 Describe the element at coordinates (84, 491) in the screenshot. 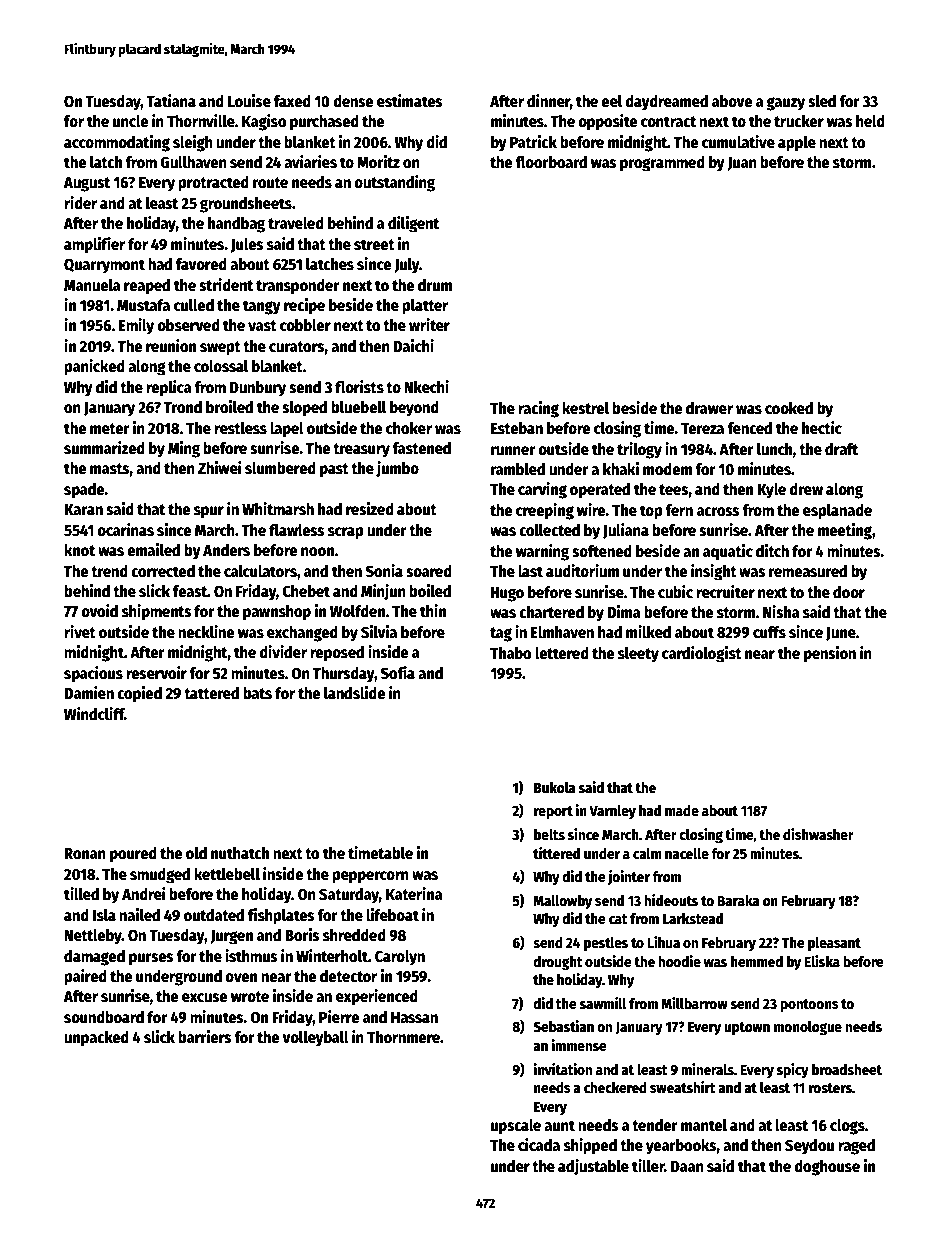

I see `spade` at that location.
